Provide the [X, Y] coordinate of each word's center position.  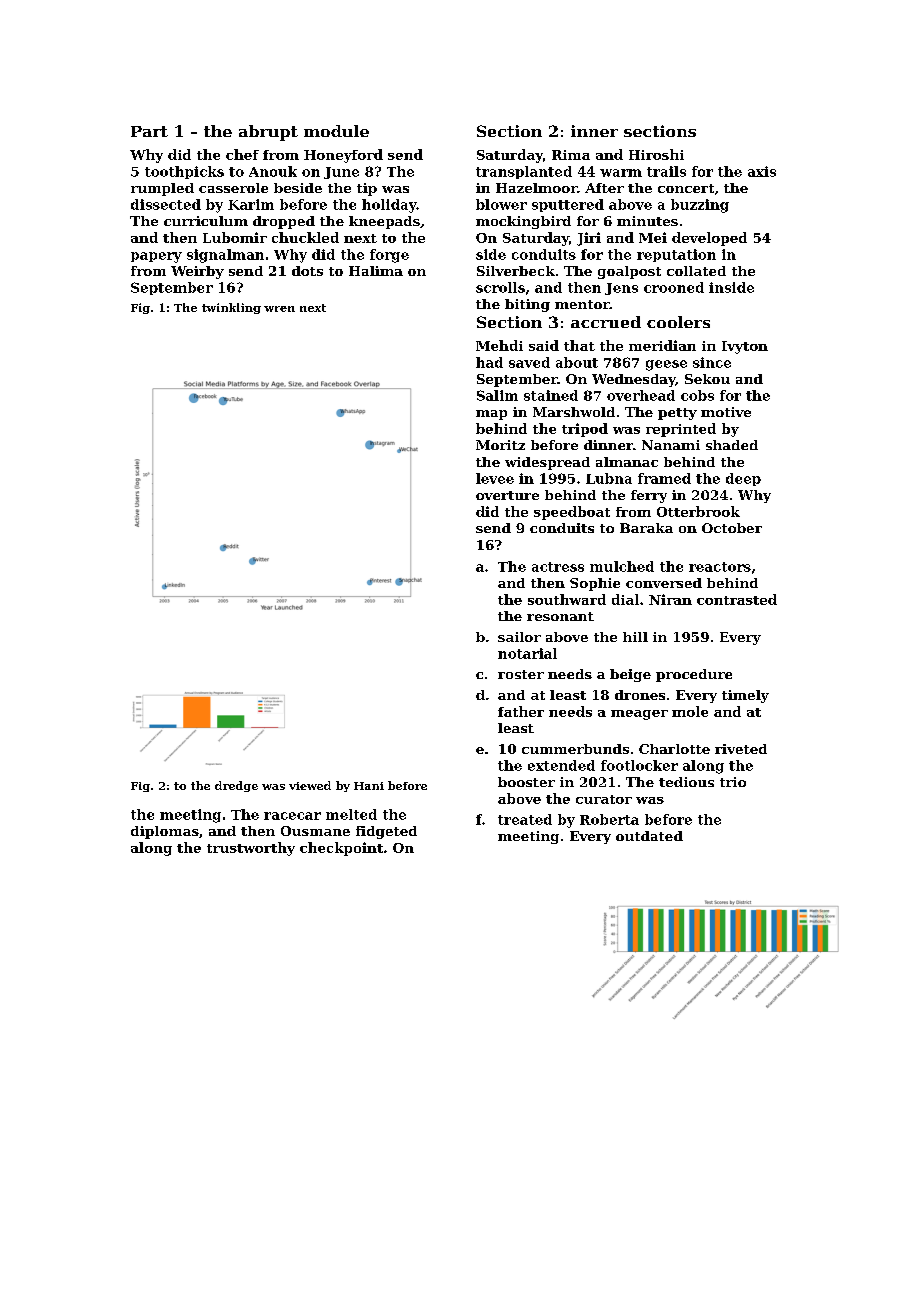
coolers [678, 322]
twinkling [231, 308]
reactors [720, 567]
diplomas [165, 832]
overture [507, 495]
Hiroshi [656, 154]
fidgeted [386, 832]
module [336, 131]
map [491, 415]
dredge [236, 786]
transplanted [524, 172]
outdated [649, 836]
